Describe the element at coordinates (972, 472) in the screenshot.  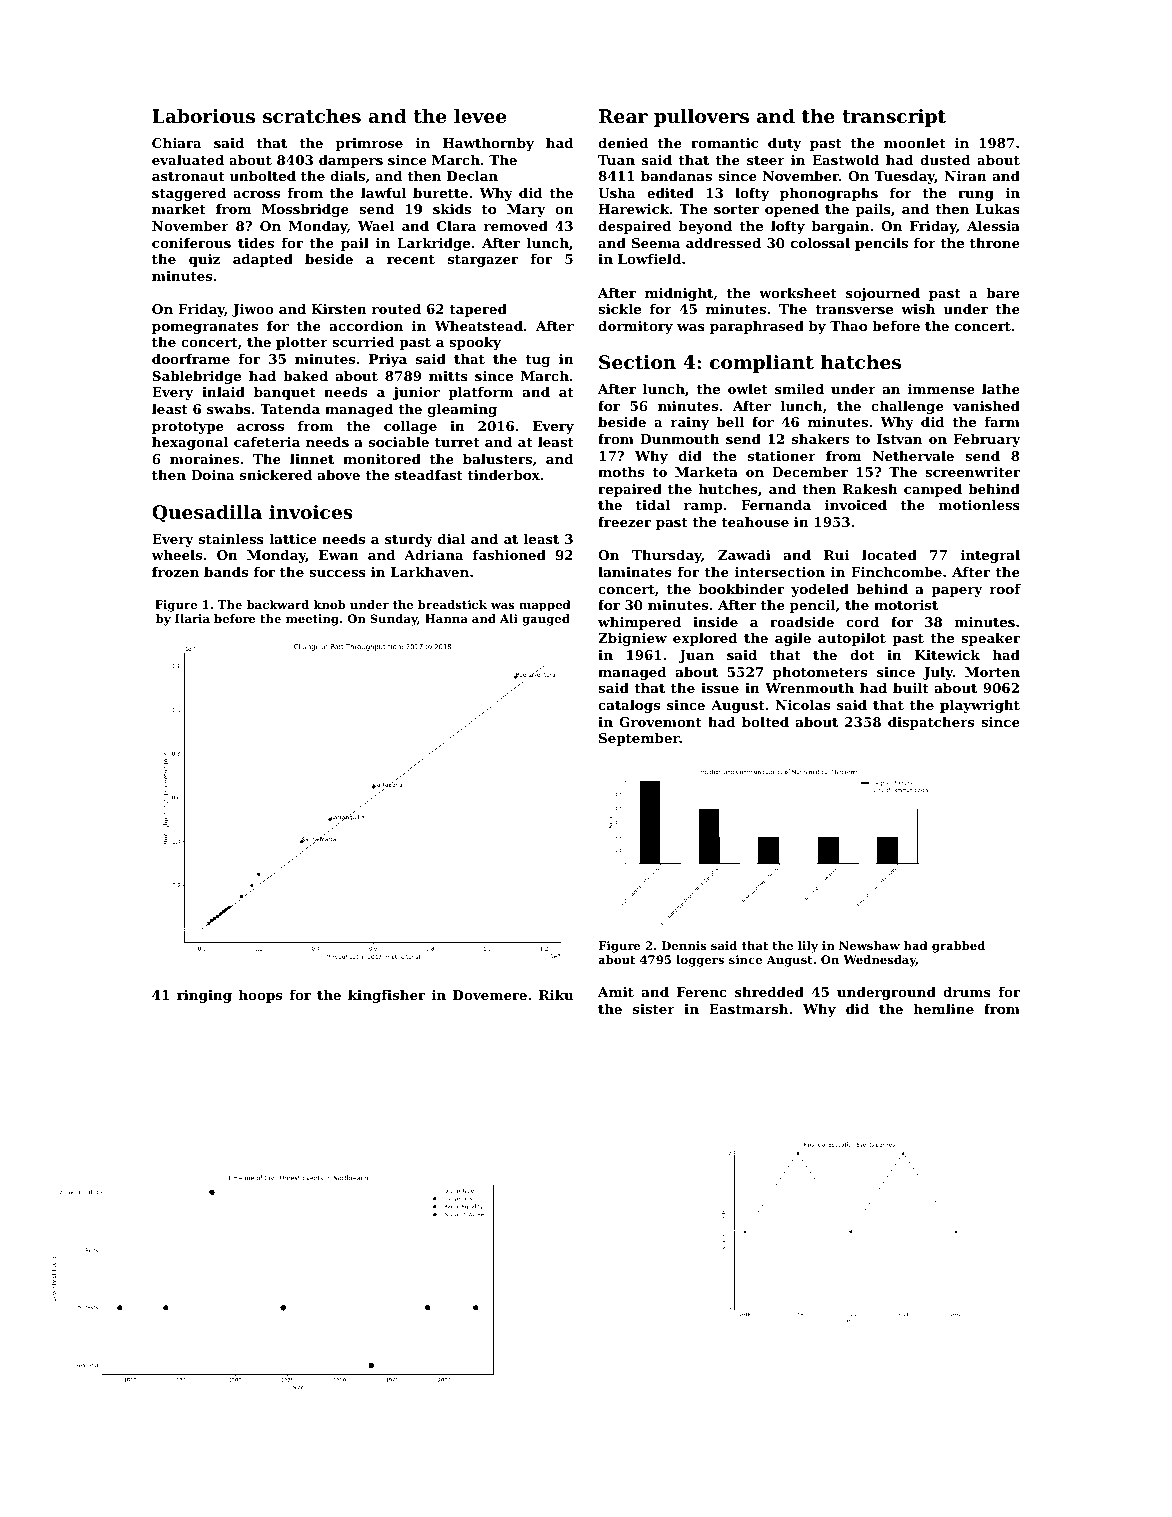
I see `screenwriter` at that location.
